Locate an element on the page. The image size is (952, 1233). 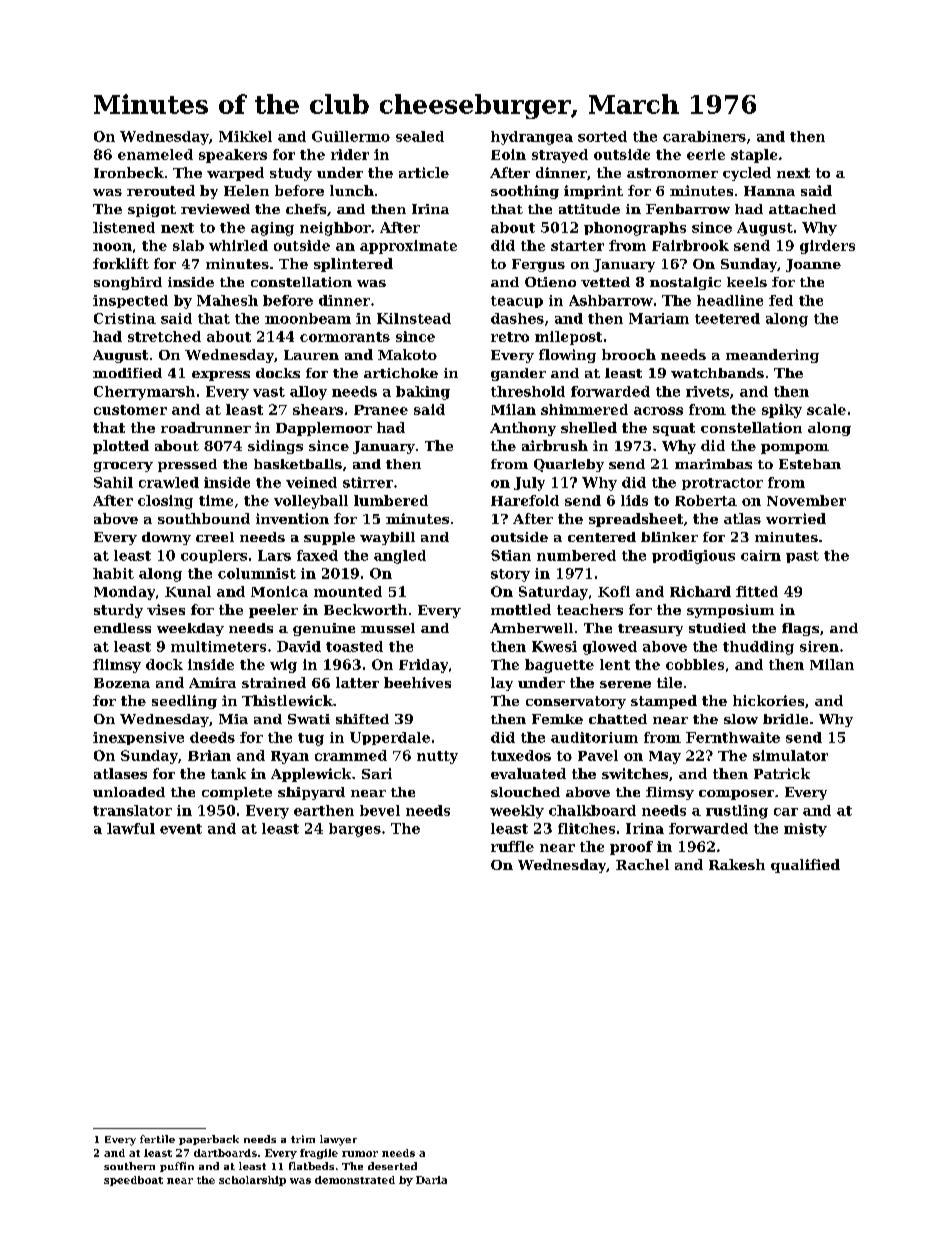
southern is located at coordinates (129, 1166).
